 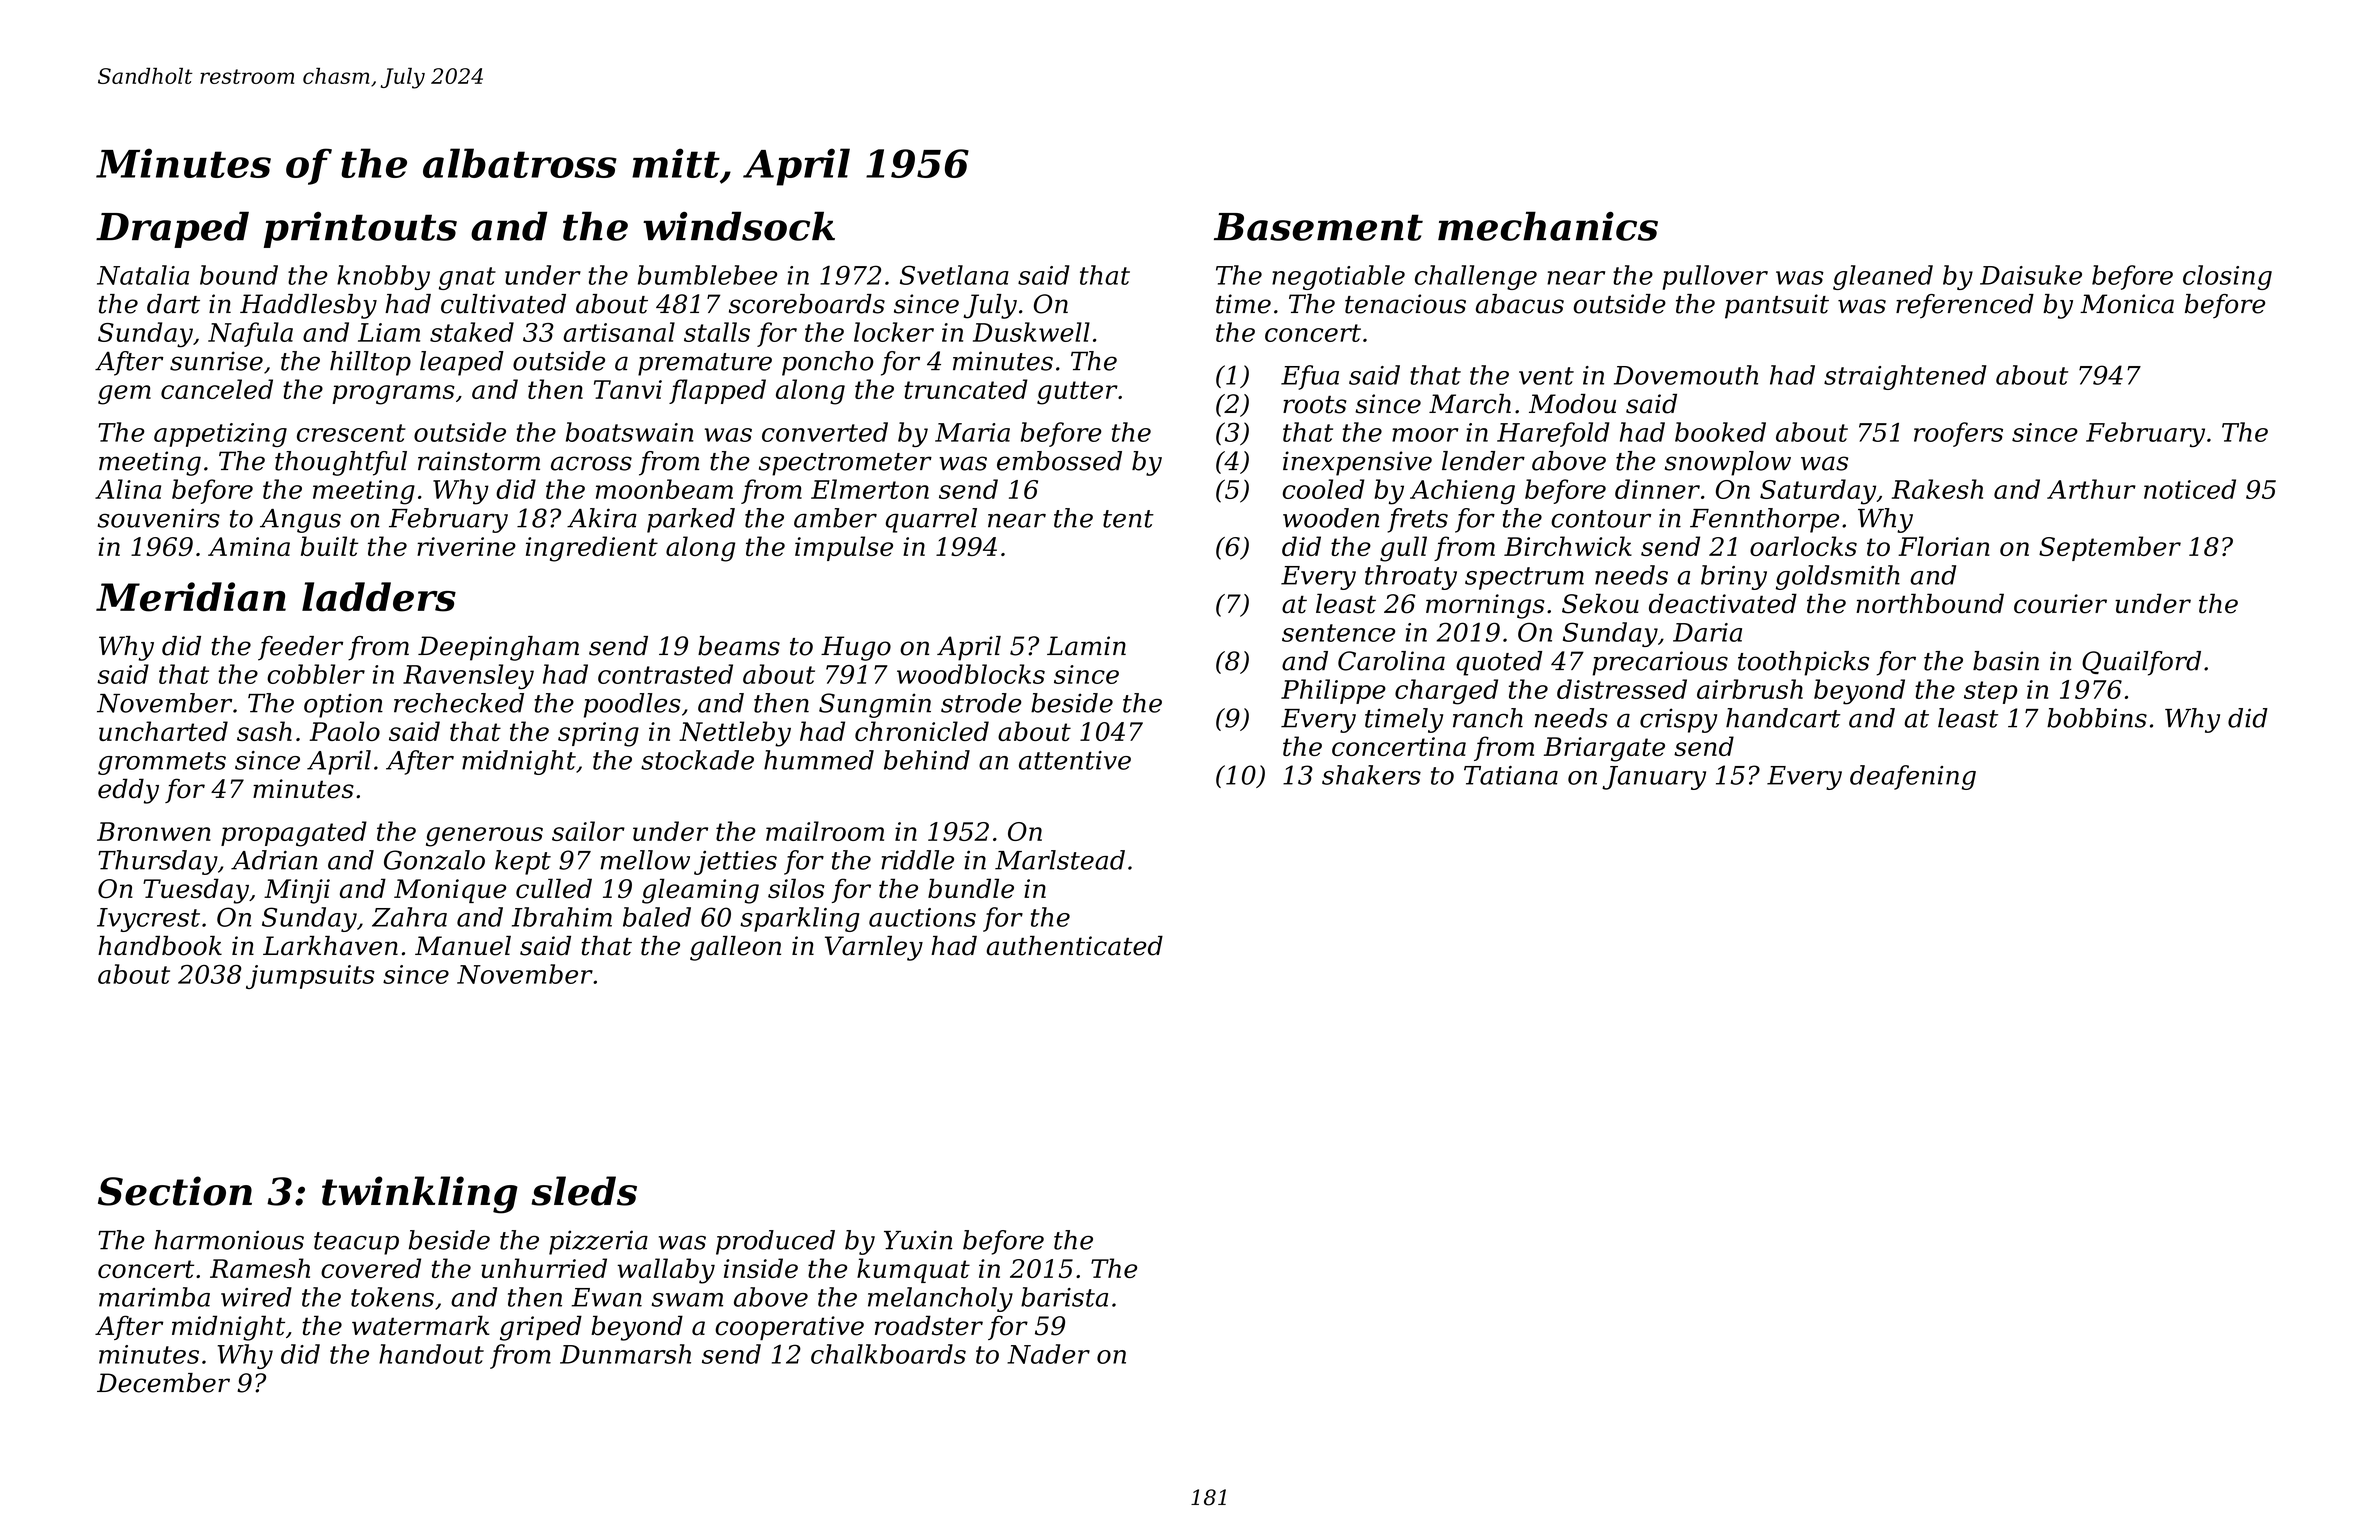 I want to click on barista, so click(x=1064, y=1297).
